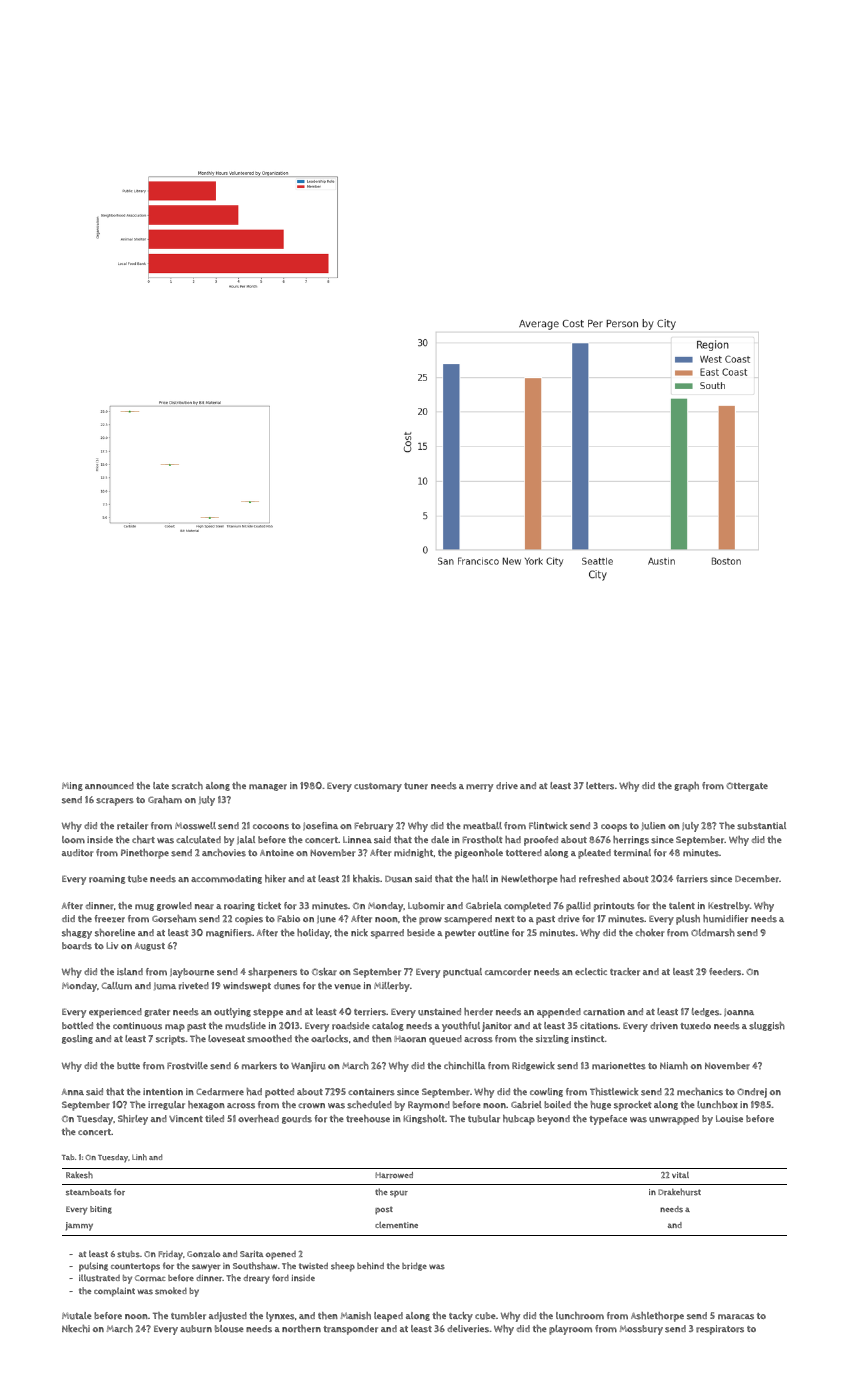  What do you see at coordinates (165, 800) in the screenshot?
I see `Graham` at bounding box center [165, 800].
